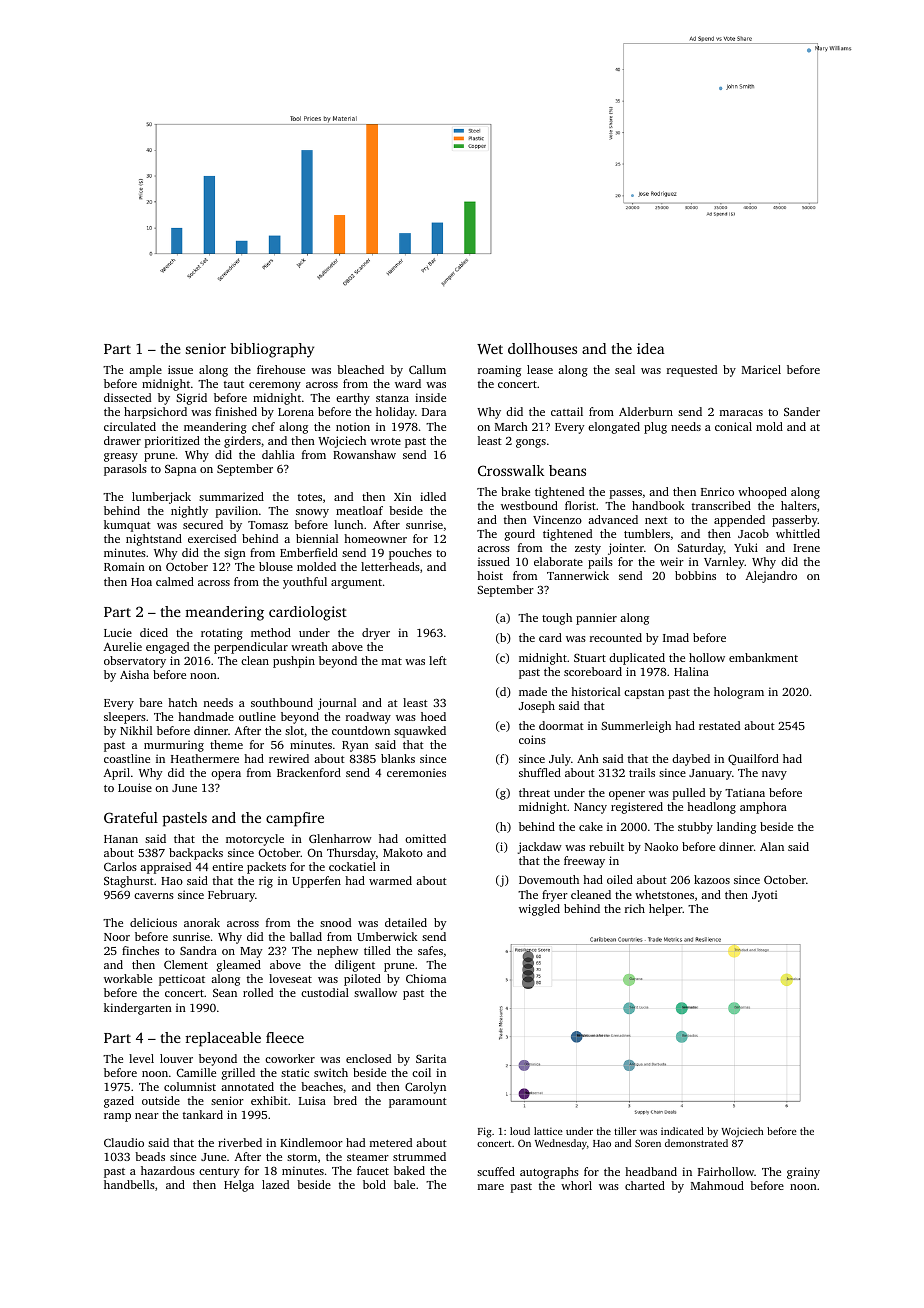 This image has width=924, height=1308. I want to click on helper, so click(665, 910).
